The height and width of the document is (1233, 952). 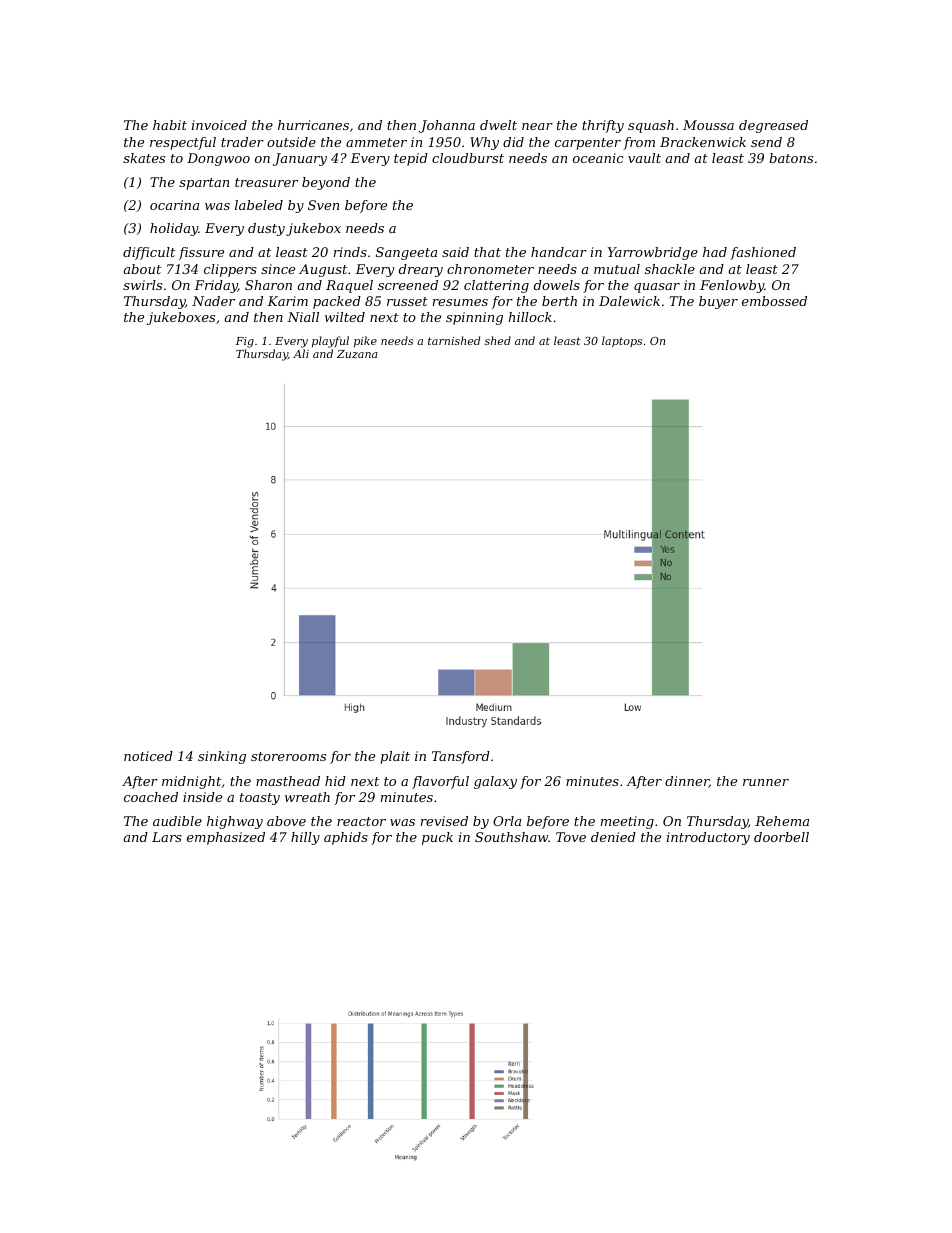 What do you see at coordinates (313, 125) in the document?
I see `hurricanes` at bounding box center [313, 125].
